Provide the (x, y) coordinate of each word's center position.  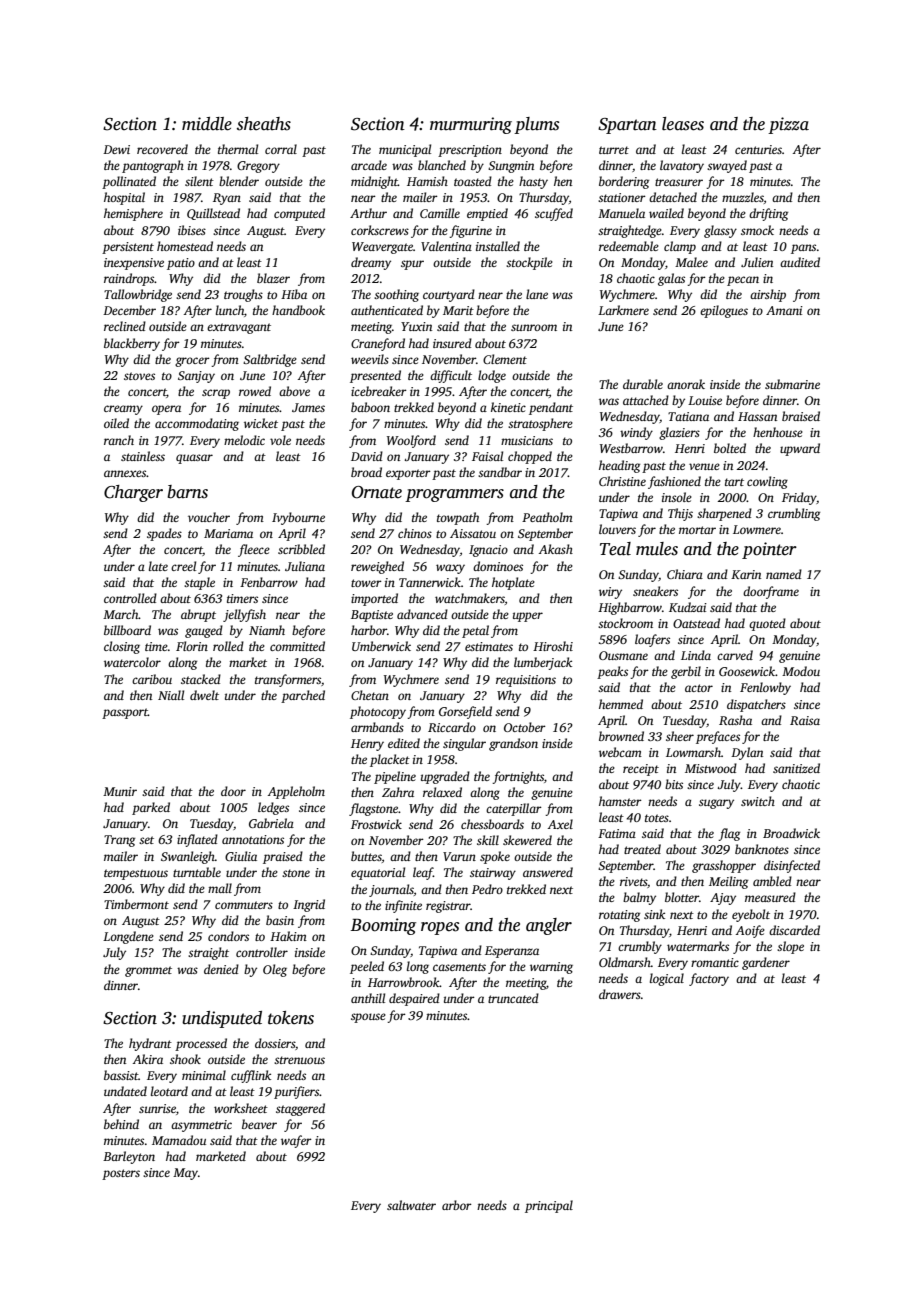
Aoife (750, 931)
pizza (788, 125)
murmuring (471, 125)
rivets (633, 881)
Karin (746, 574)
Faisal (487, 456)
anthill (368, 998)
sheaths (264, 124)
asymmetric (201, 1126)
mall (220, 888)
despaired (414, 999)
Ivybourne (298, 518)
